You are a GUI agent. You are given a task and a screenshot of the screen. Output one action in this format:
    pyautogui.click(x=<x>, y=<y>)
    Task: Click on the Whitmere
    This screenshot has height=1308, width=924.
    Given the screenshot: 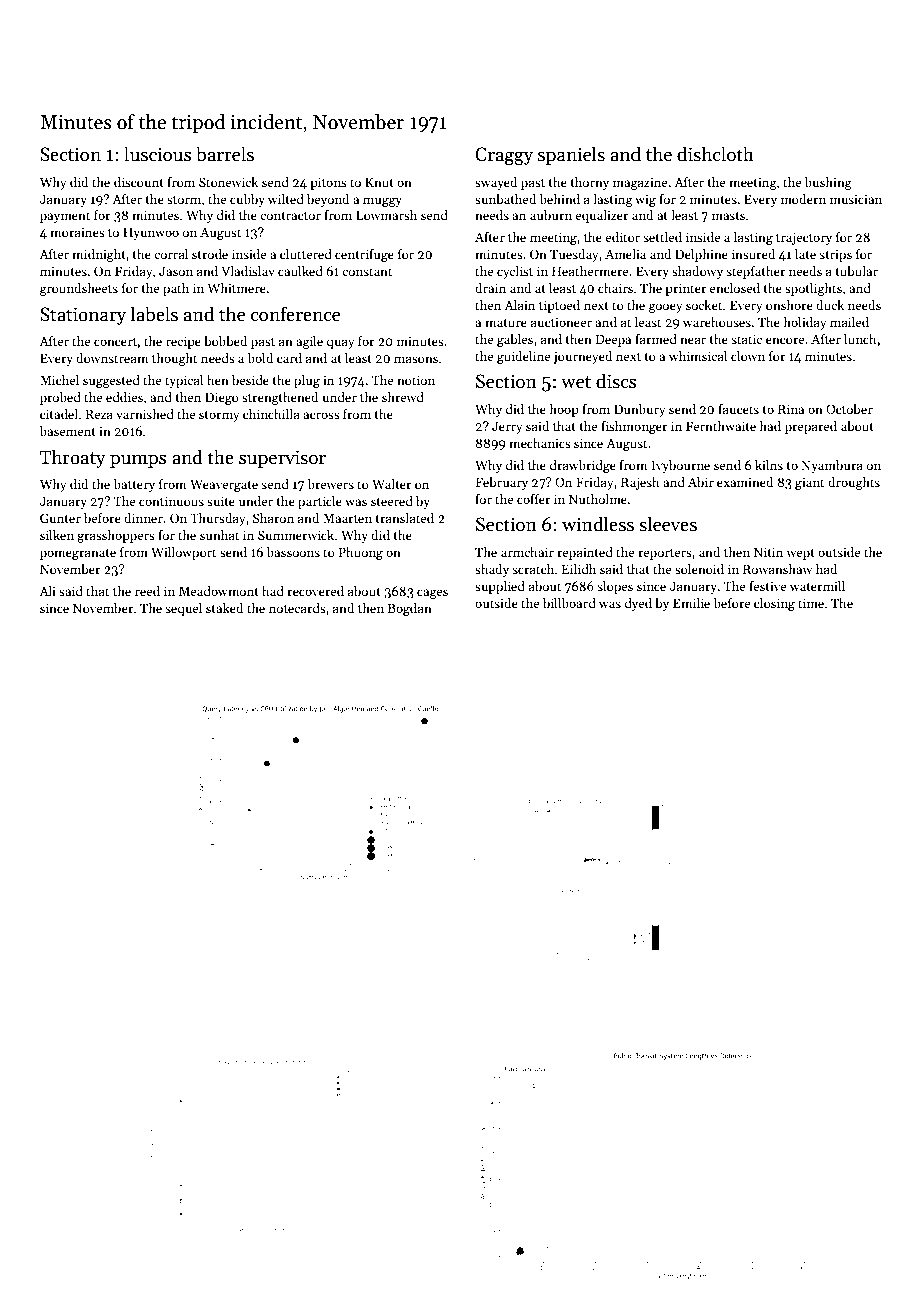 What is the action you would take?
    pyautogui.click(x=236, y=288)
